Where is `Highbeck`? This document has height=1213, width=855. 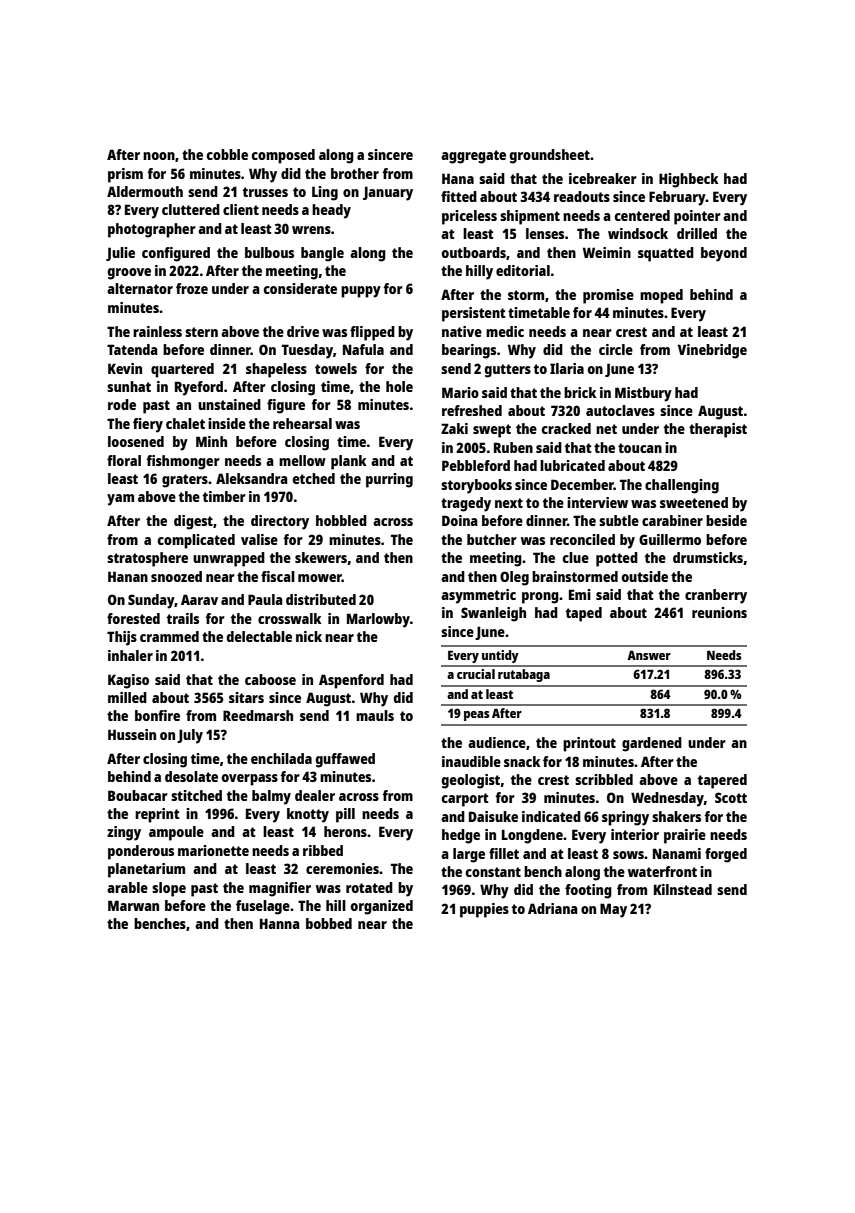 Highbeck is located at coordinates (688, 180).
